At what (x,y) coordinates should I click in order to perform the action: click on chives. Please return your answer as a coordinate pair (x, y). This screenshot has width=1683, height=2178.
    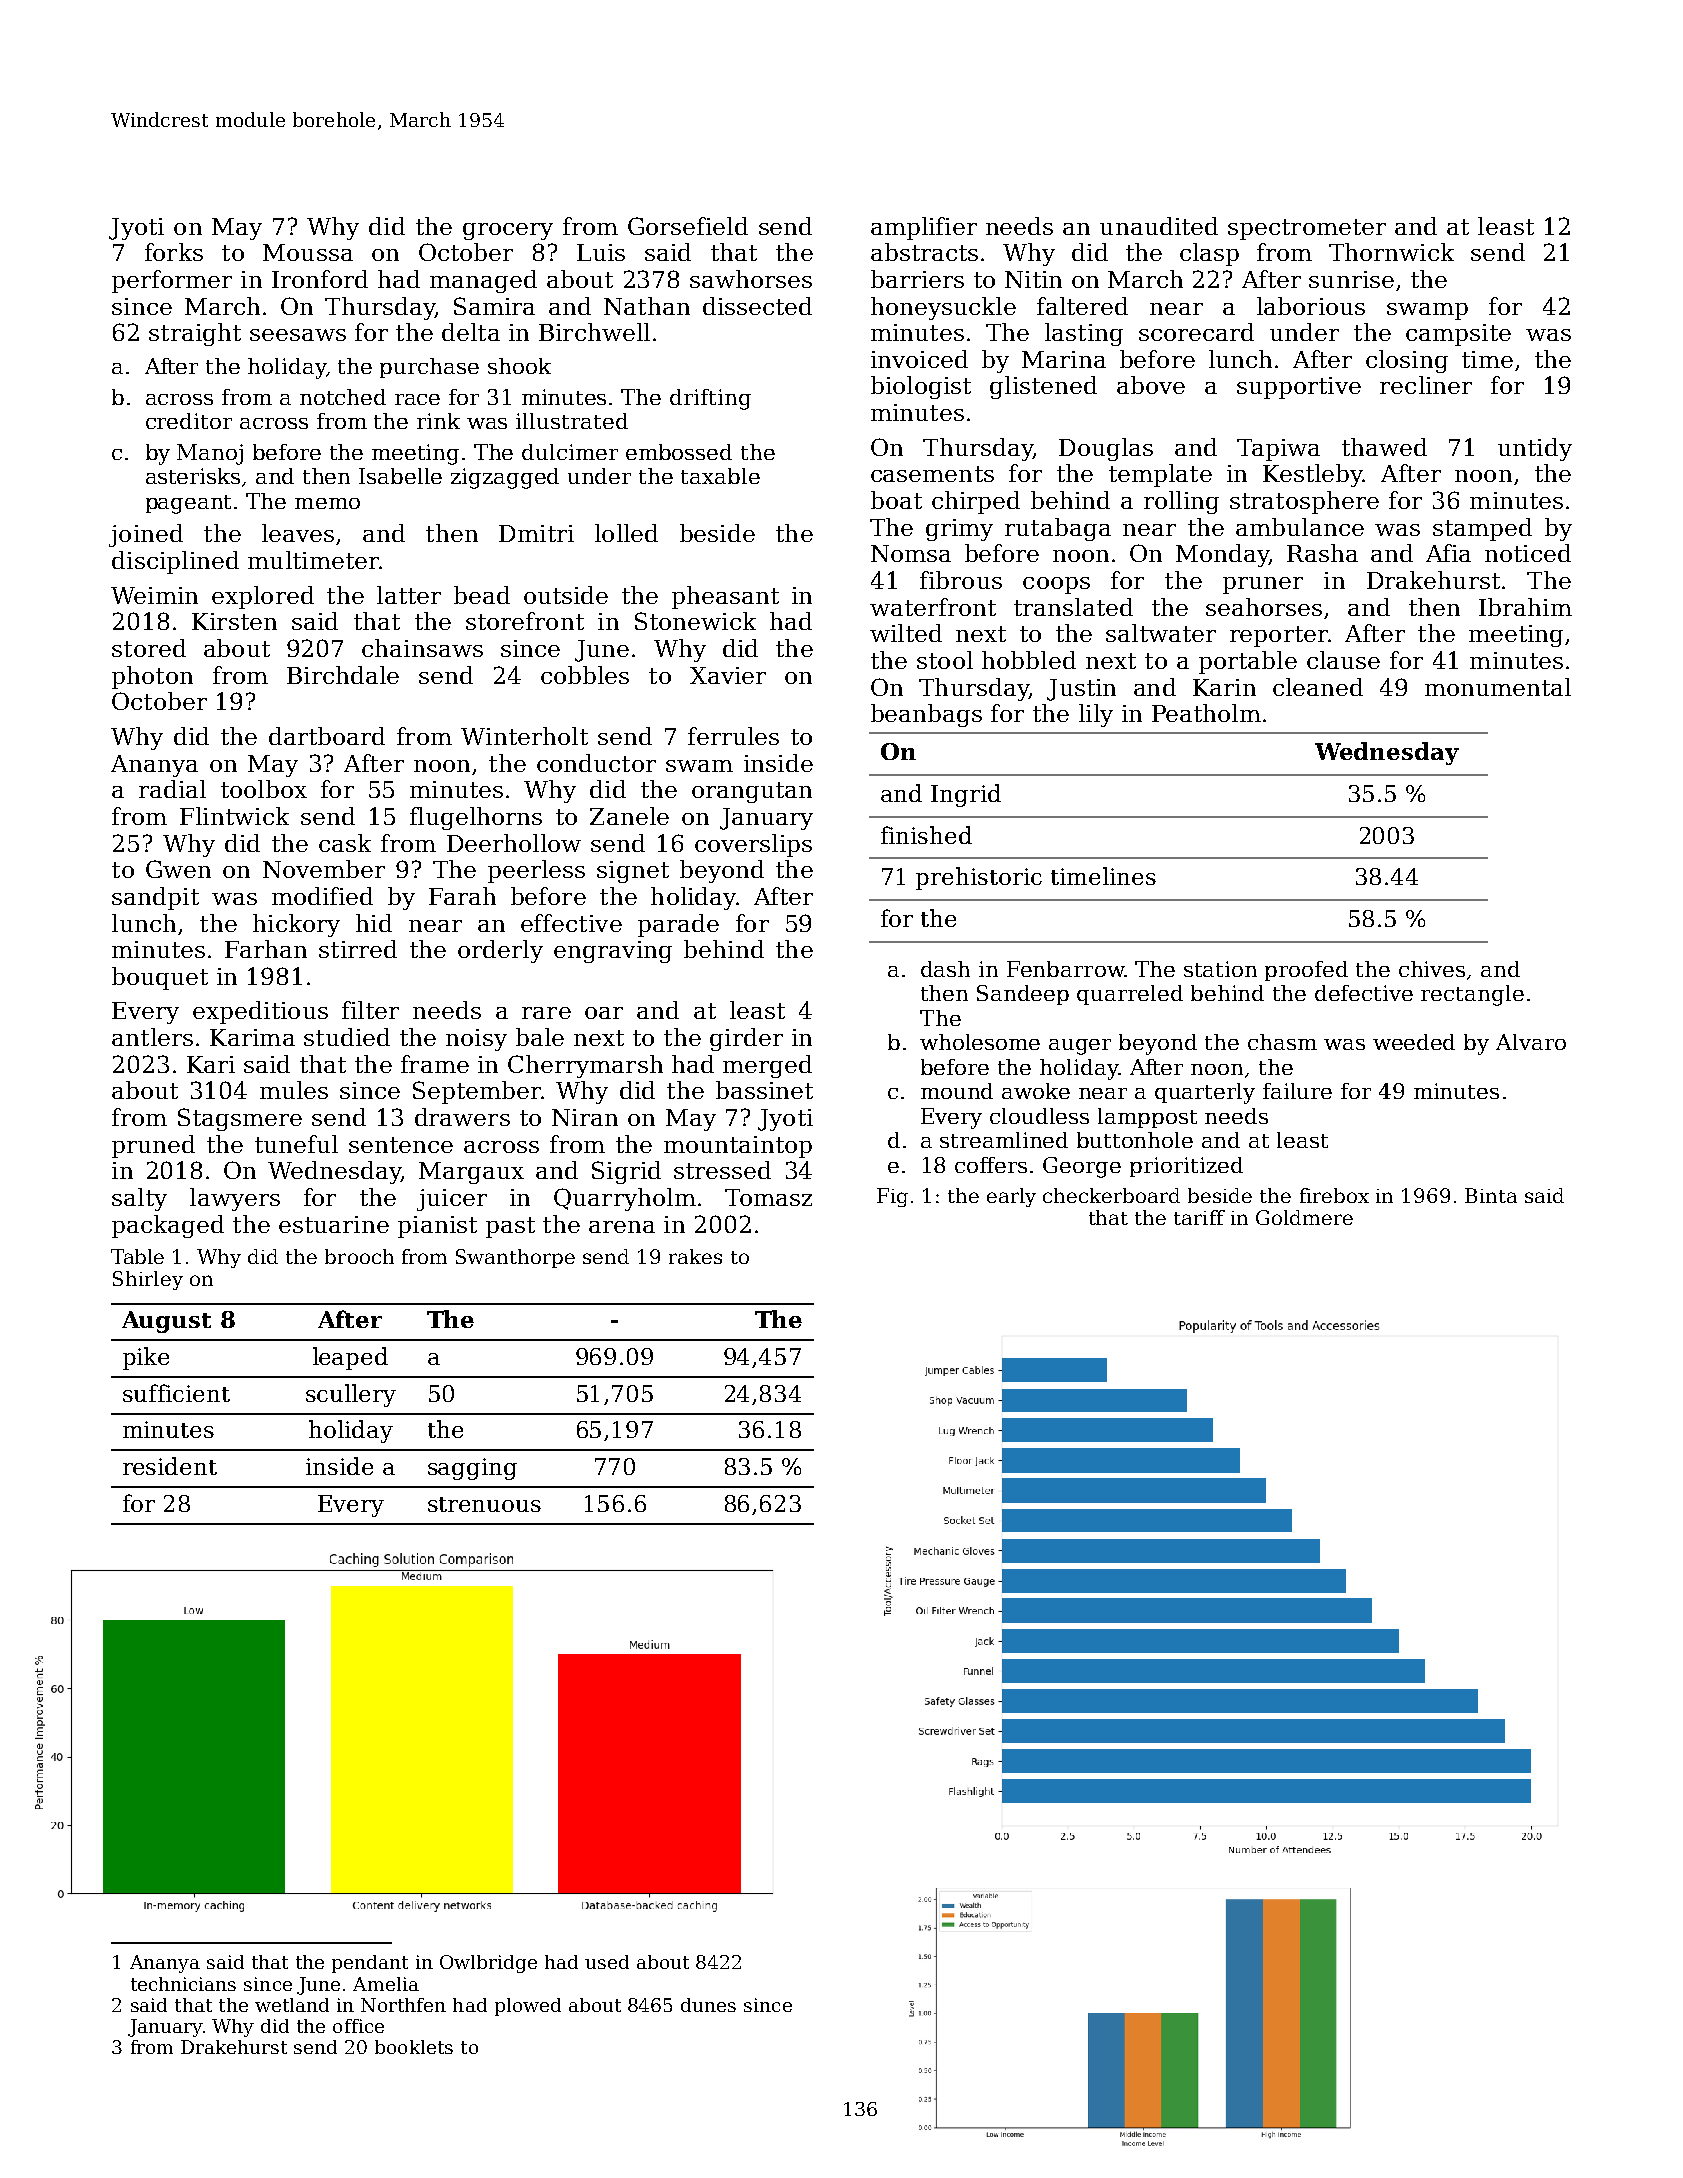
    Looking at the image, I should click on (1432, 969).
